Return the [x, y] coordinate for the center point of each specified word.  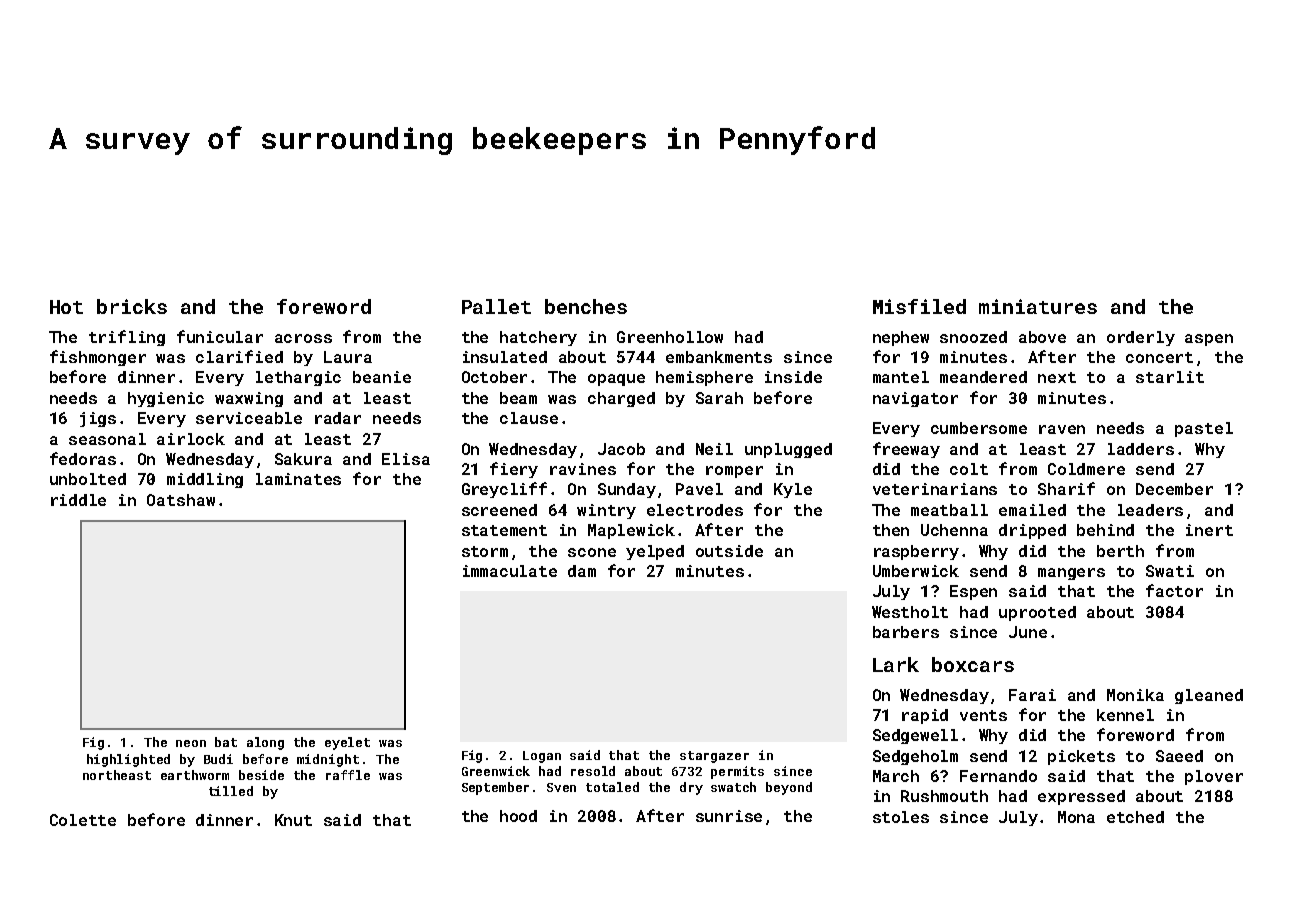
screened [499, 510]
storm [485, 551]
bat [226, 742]
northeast [117, 775]
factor [1174, 590]
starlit [1170, 377]
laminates [298, 479]
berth [1120, 551]
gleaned [1209, 696]
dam [582, 571]
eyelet [347, 743]
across [303, 338]
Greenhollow [670, 337]
